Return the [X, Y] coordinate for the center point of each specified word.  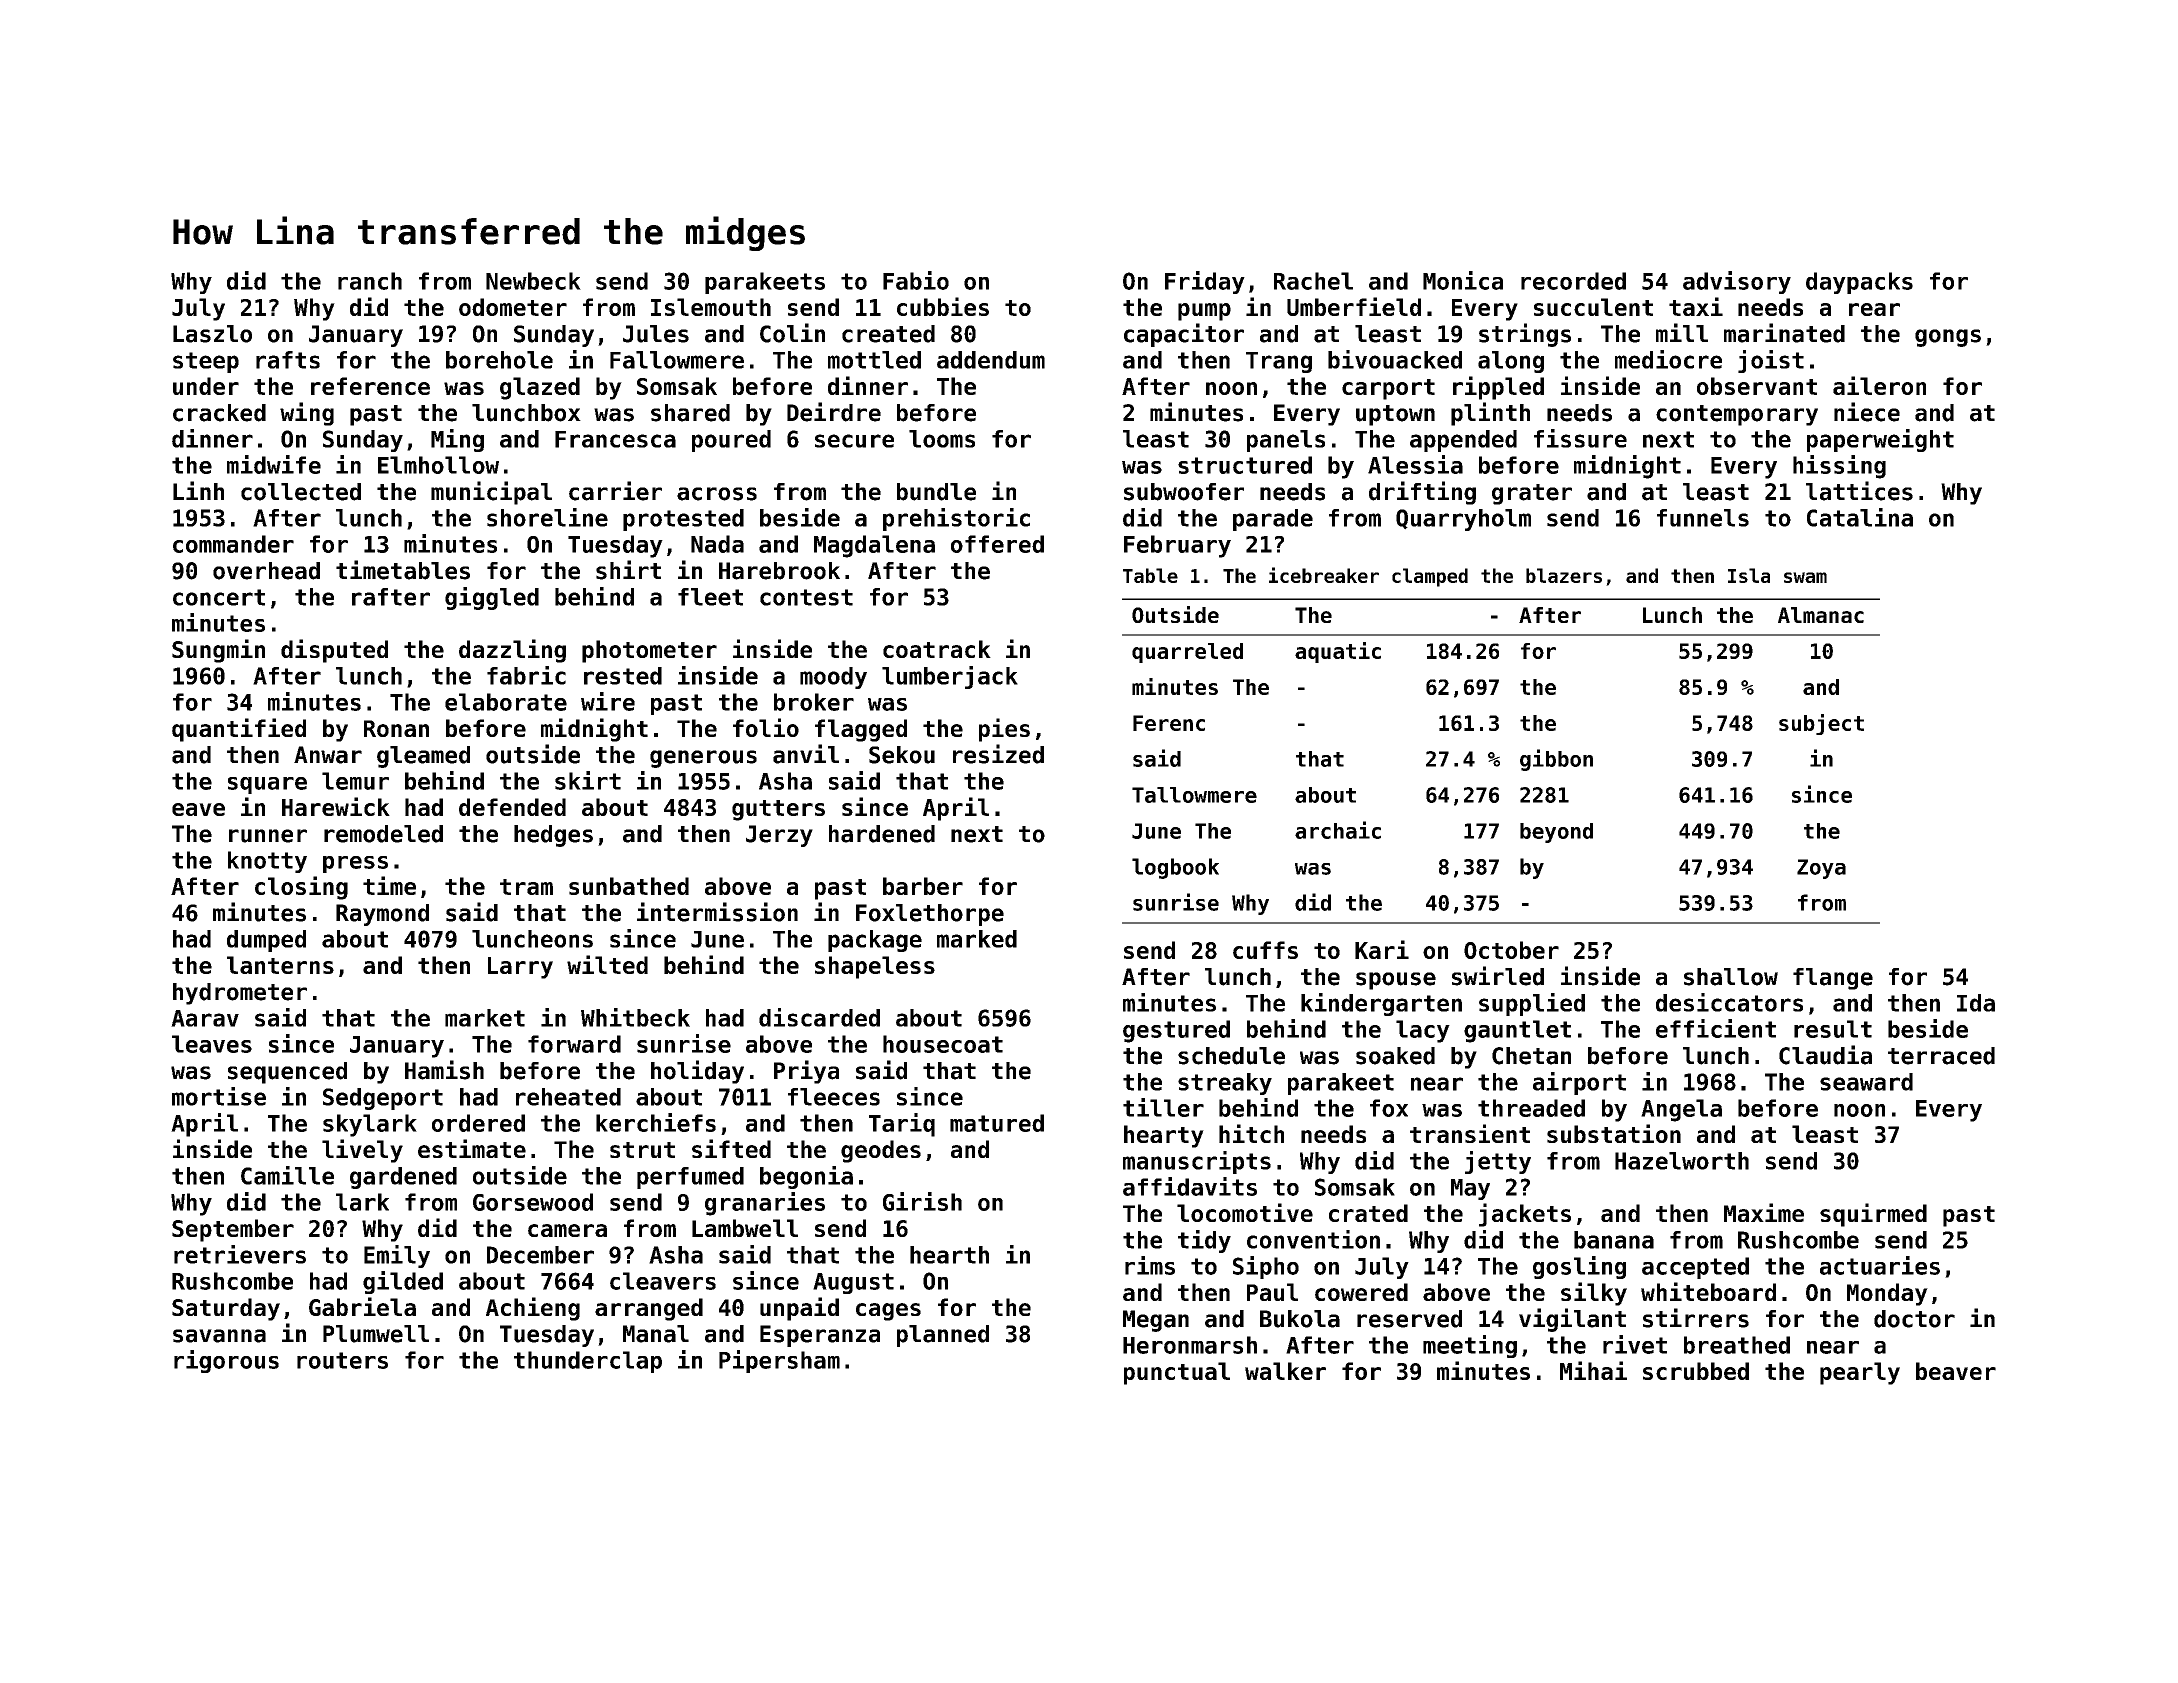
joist [1771, 361]
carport [1388, 389]
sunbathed [629, 886]
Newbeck [533, 281]
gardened [403, 1178]
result [1833, 1029]
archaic [1338, 830]
